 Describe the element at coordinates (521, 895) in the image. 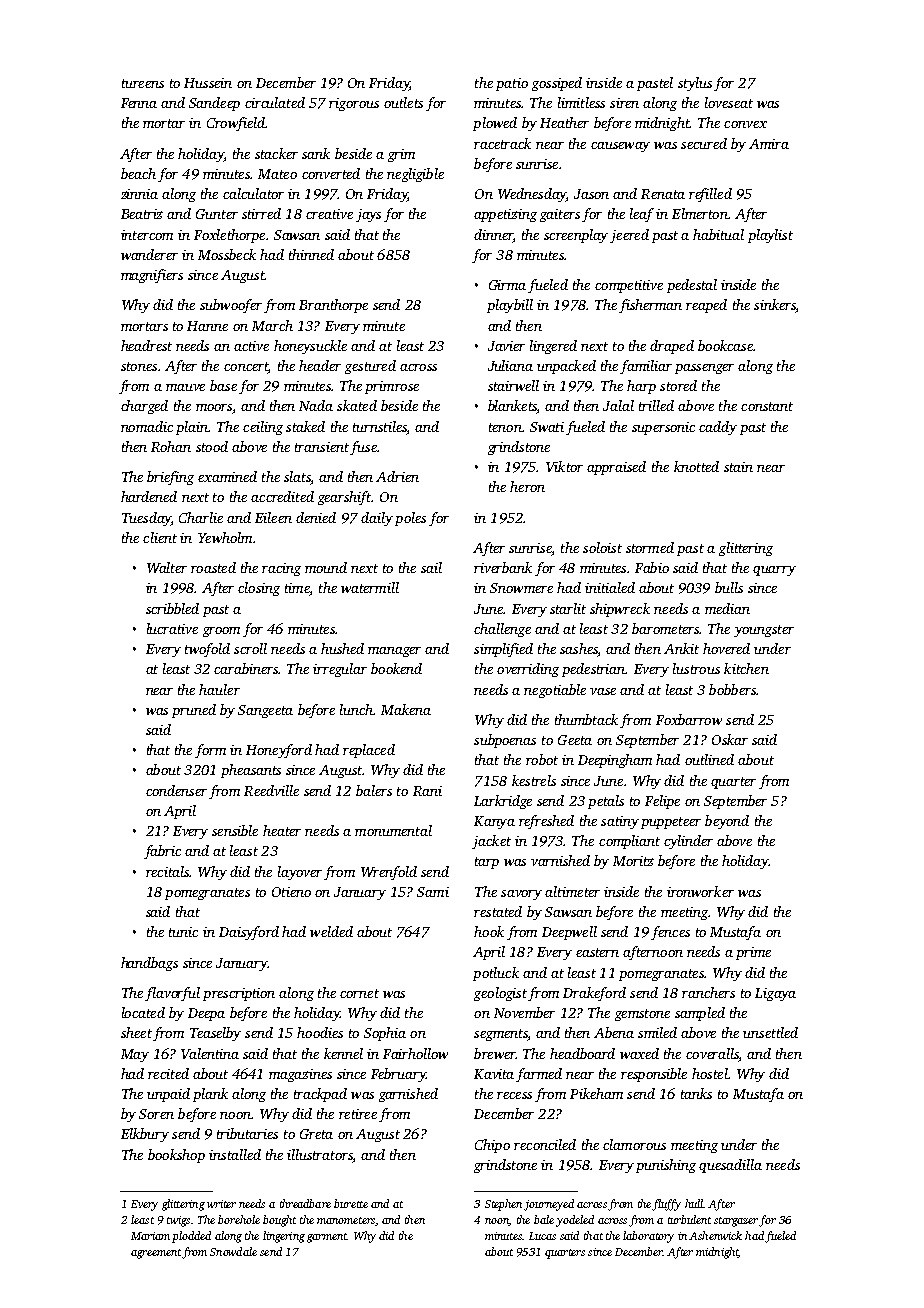

I see `savory` at that location.
